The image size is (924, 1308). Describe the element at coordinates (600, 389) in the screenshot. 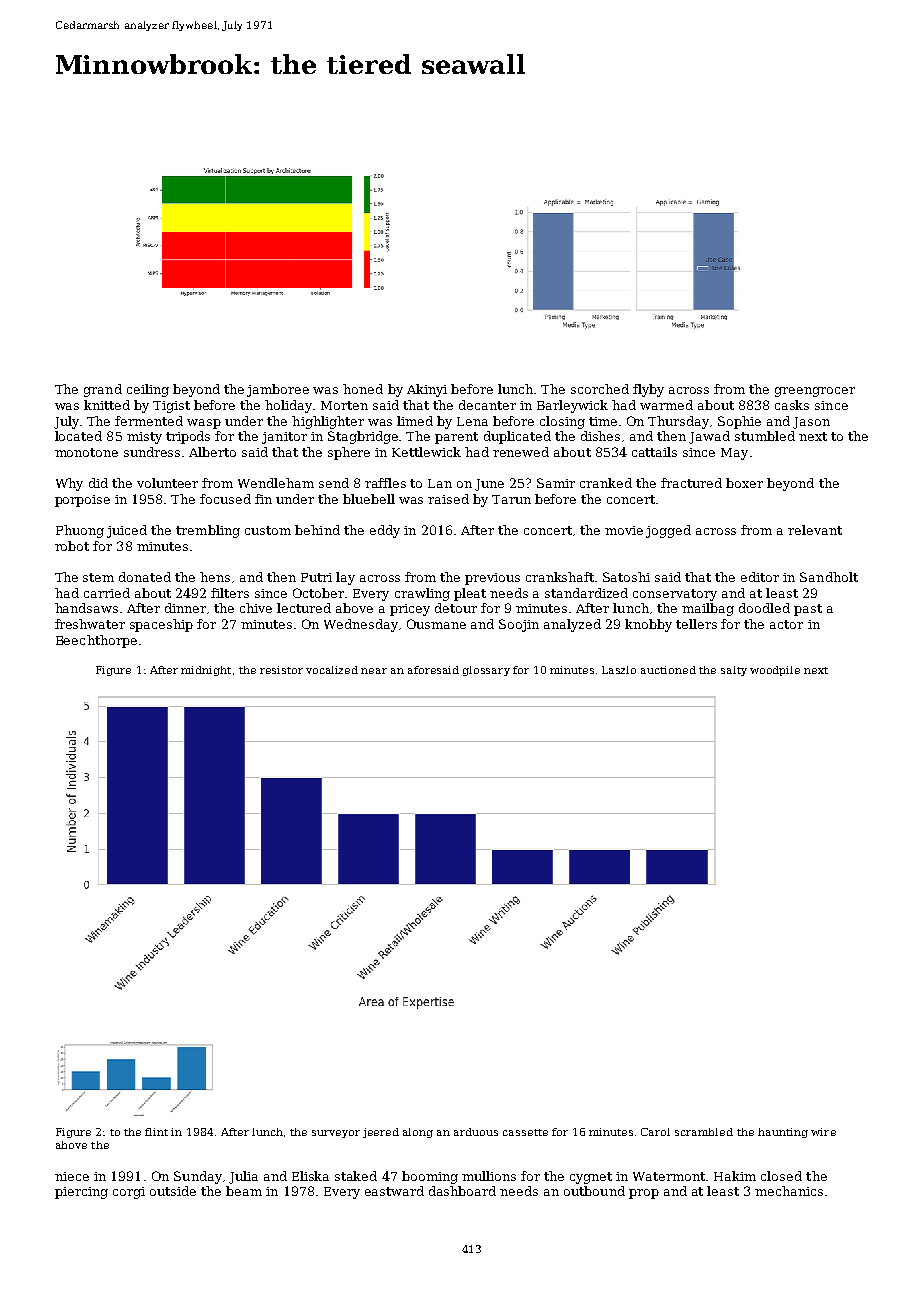

I see `scorched` at that location.
